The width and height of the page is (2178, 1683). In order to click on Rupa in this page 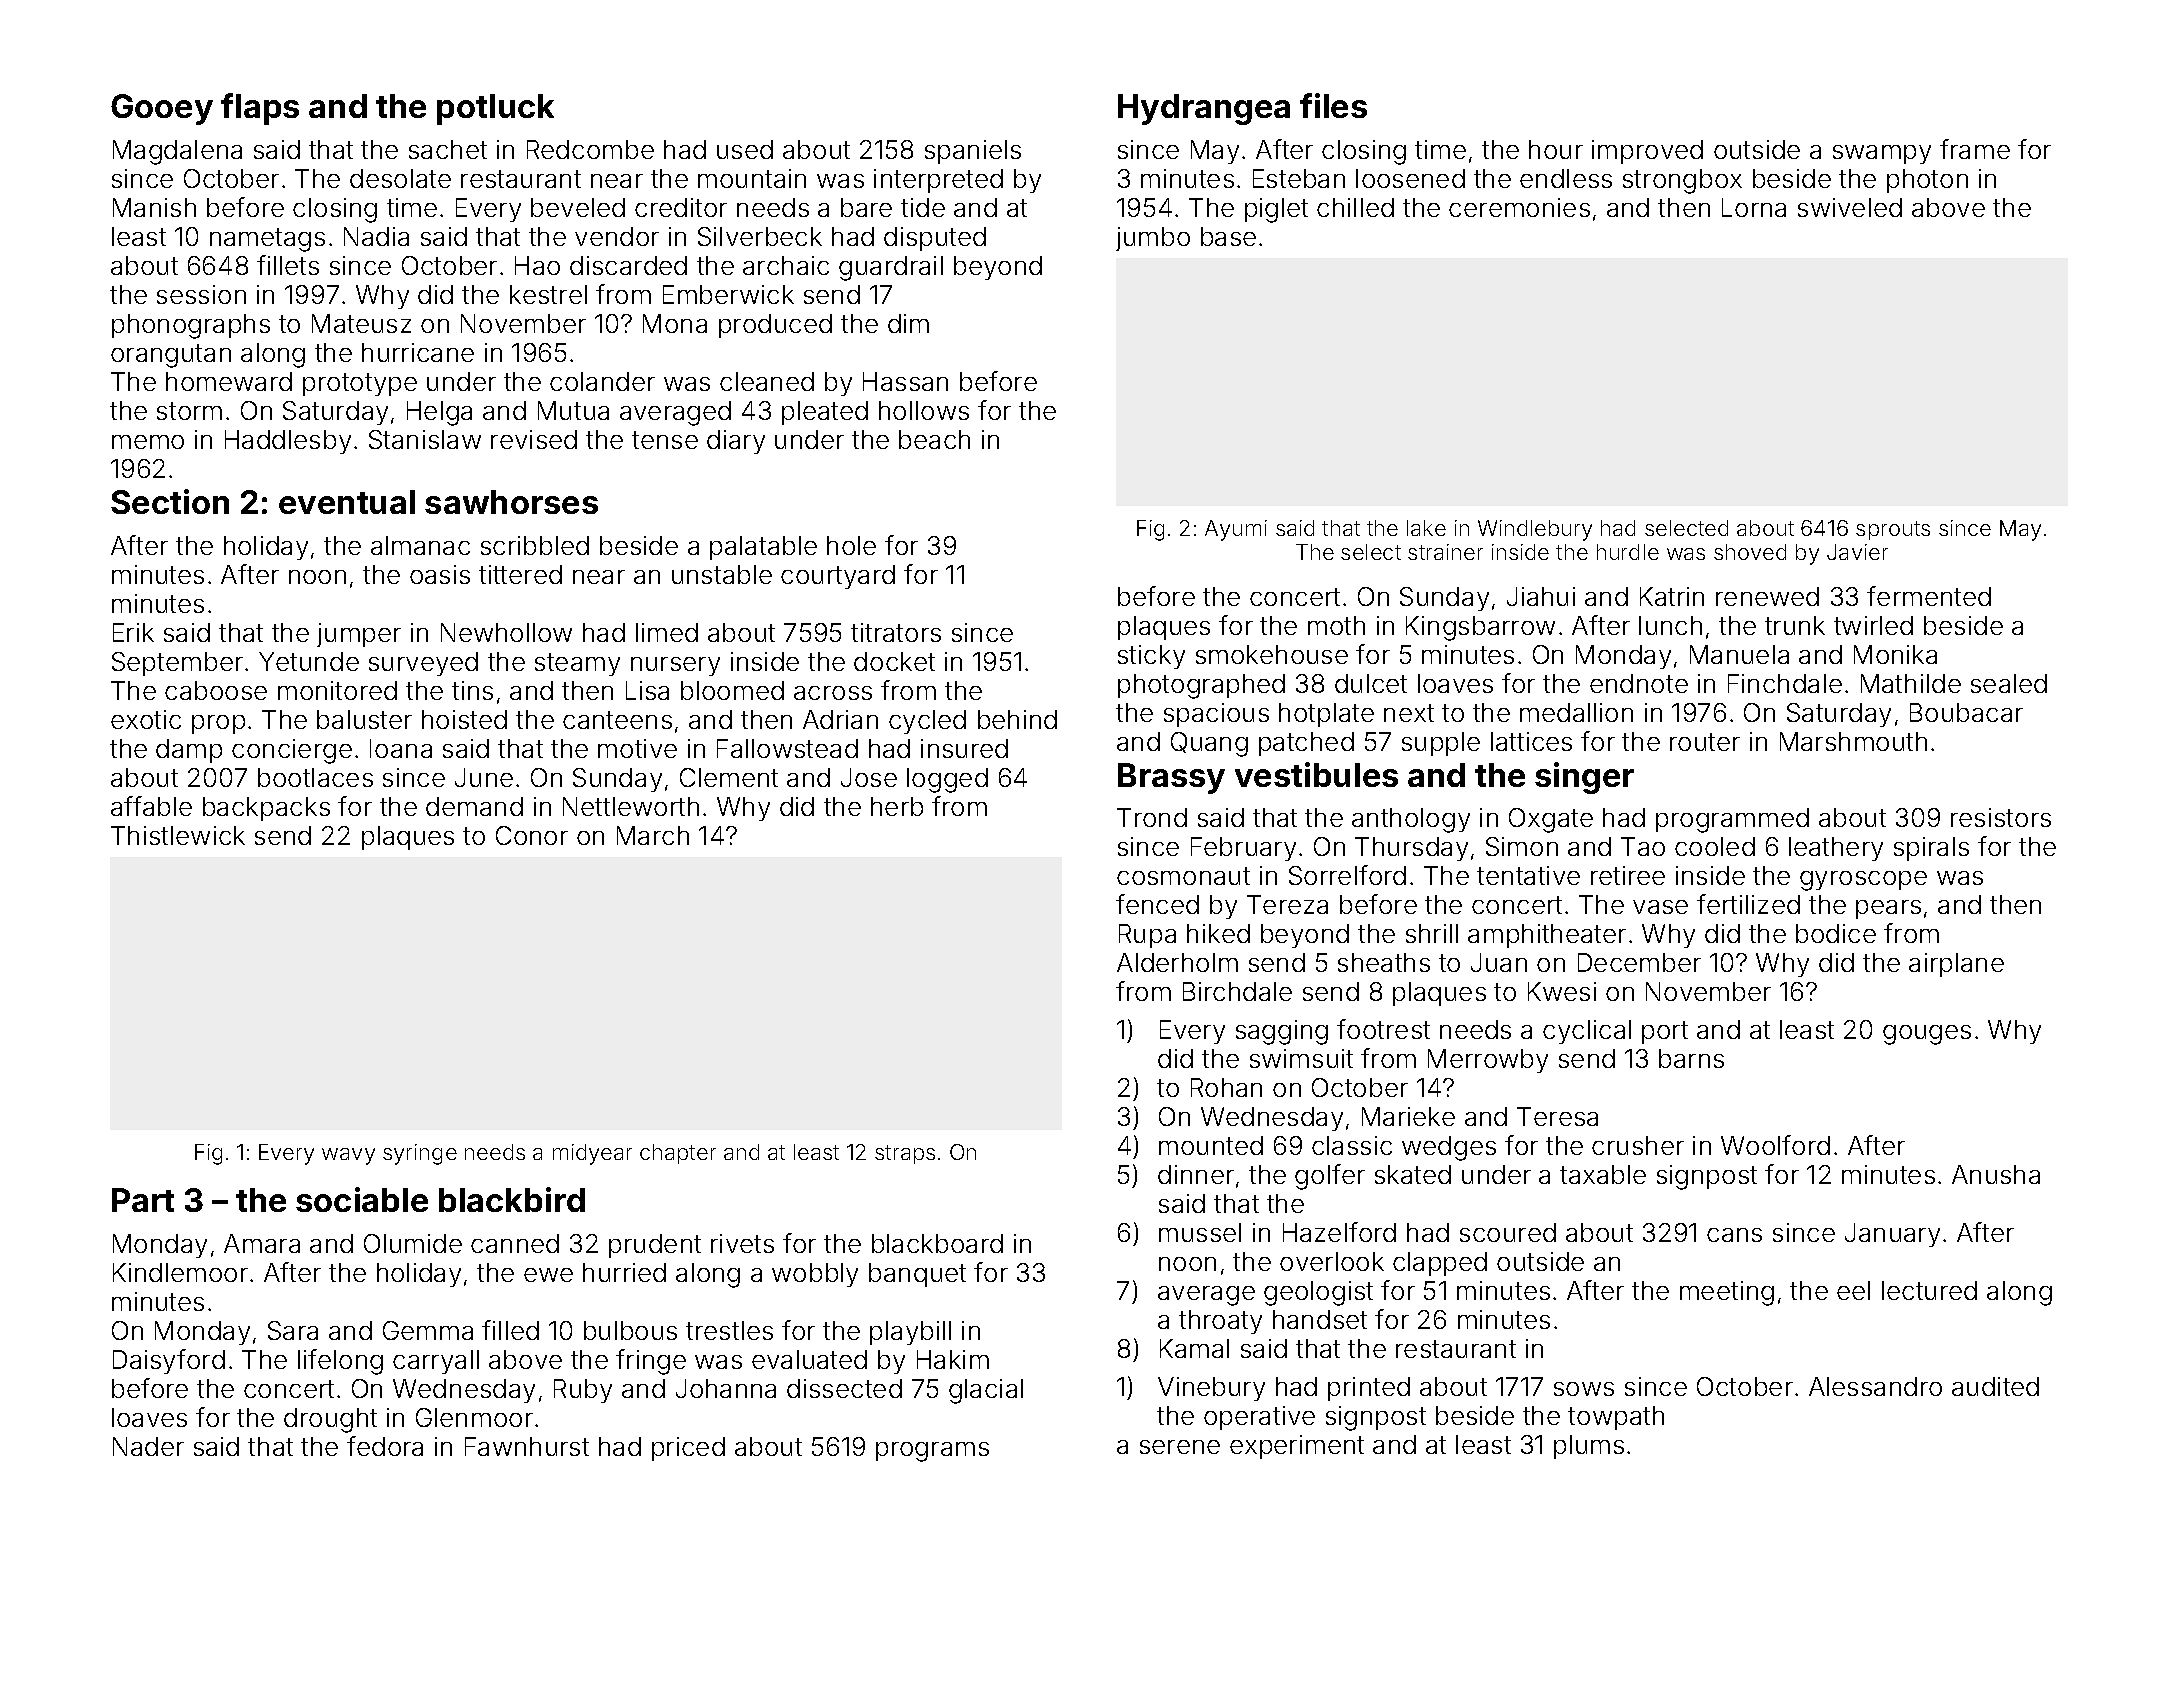, I will do `click(1147, 936)`.
